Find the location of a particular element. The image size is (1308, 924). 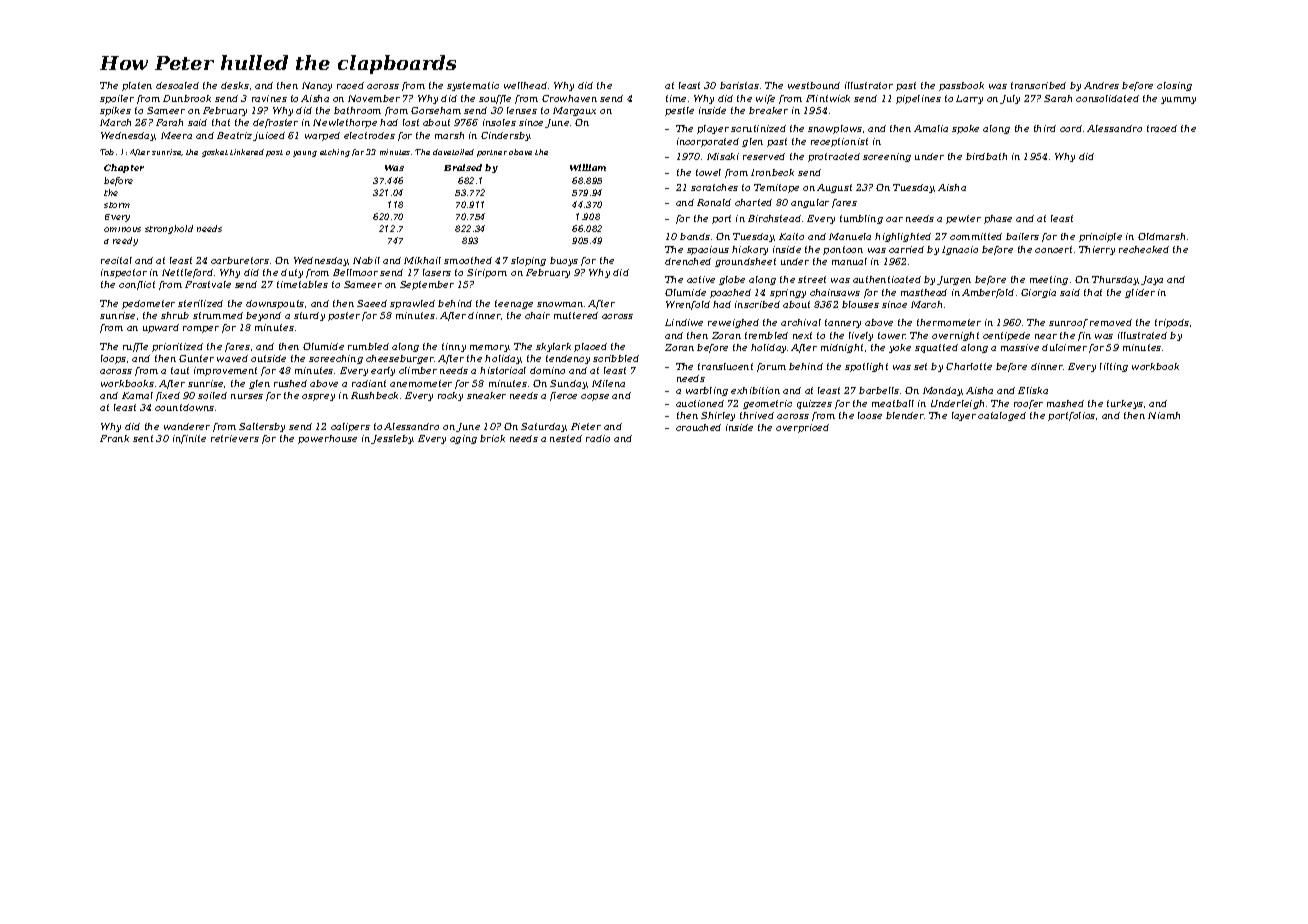

Amberfold is located at coordinates (988, 293).
